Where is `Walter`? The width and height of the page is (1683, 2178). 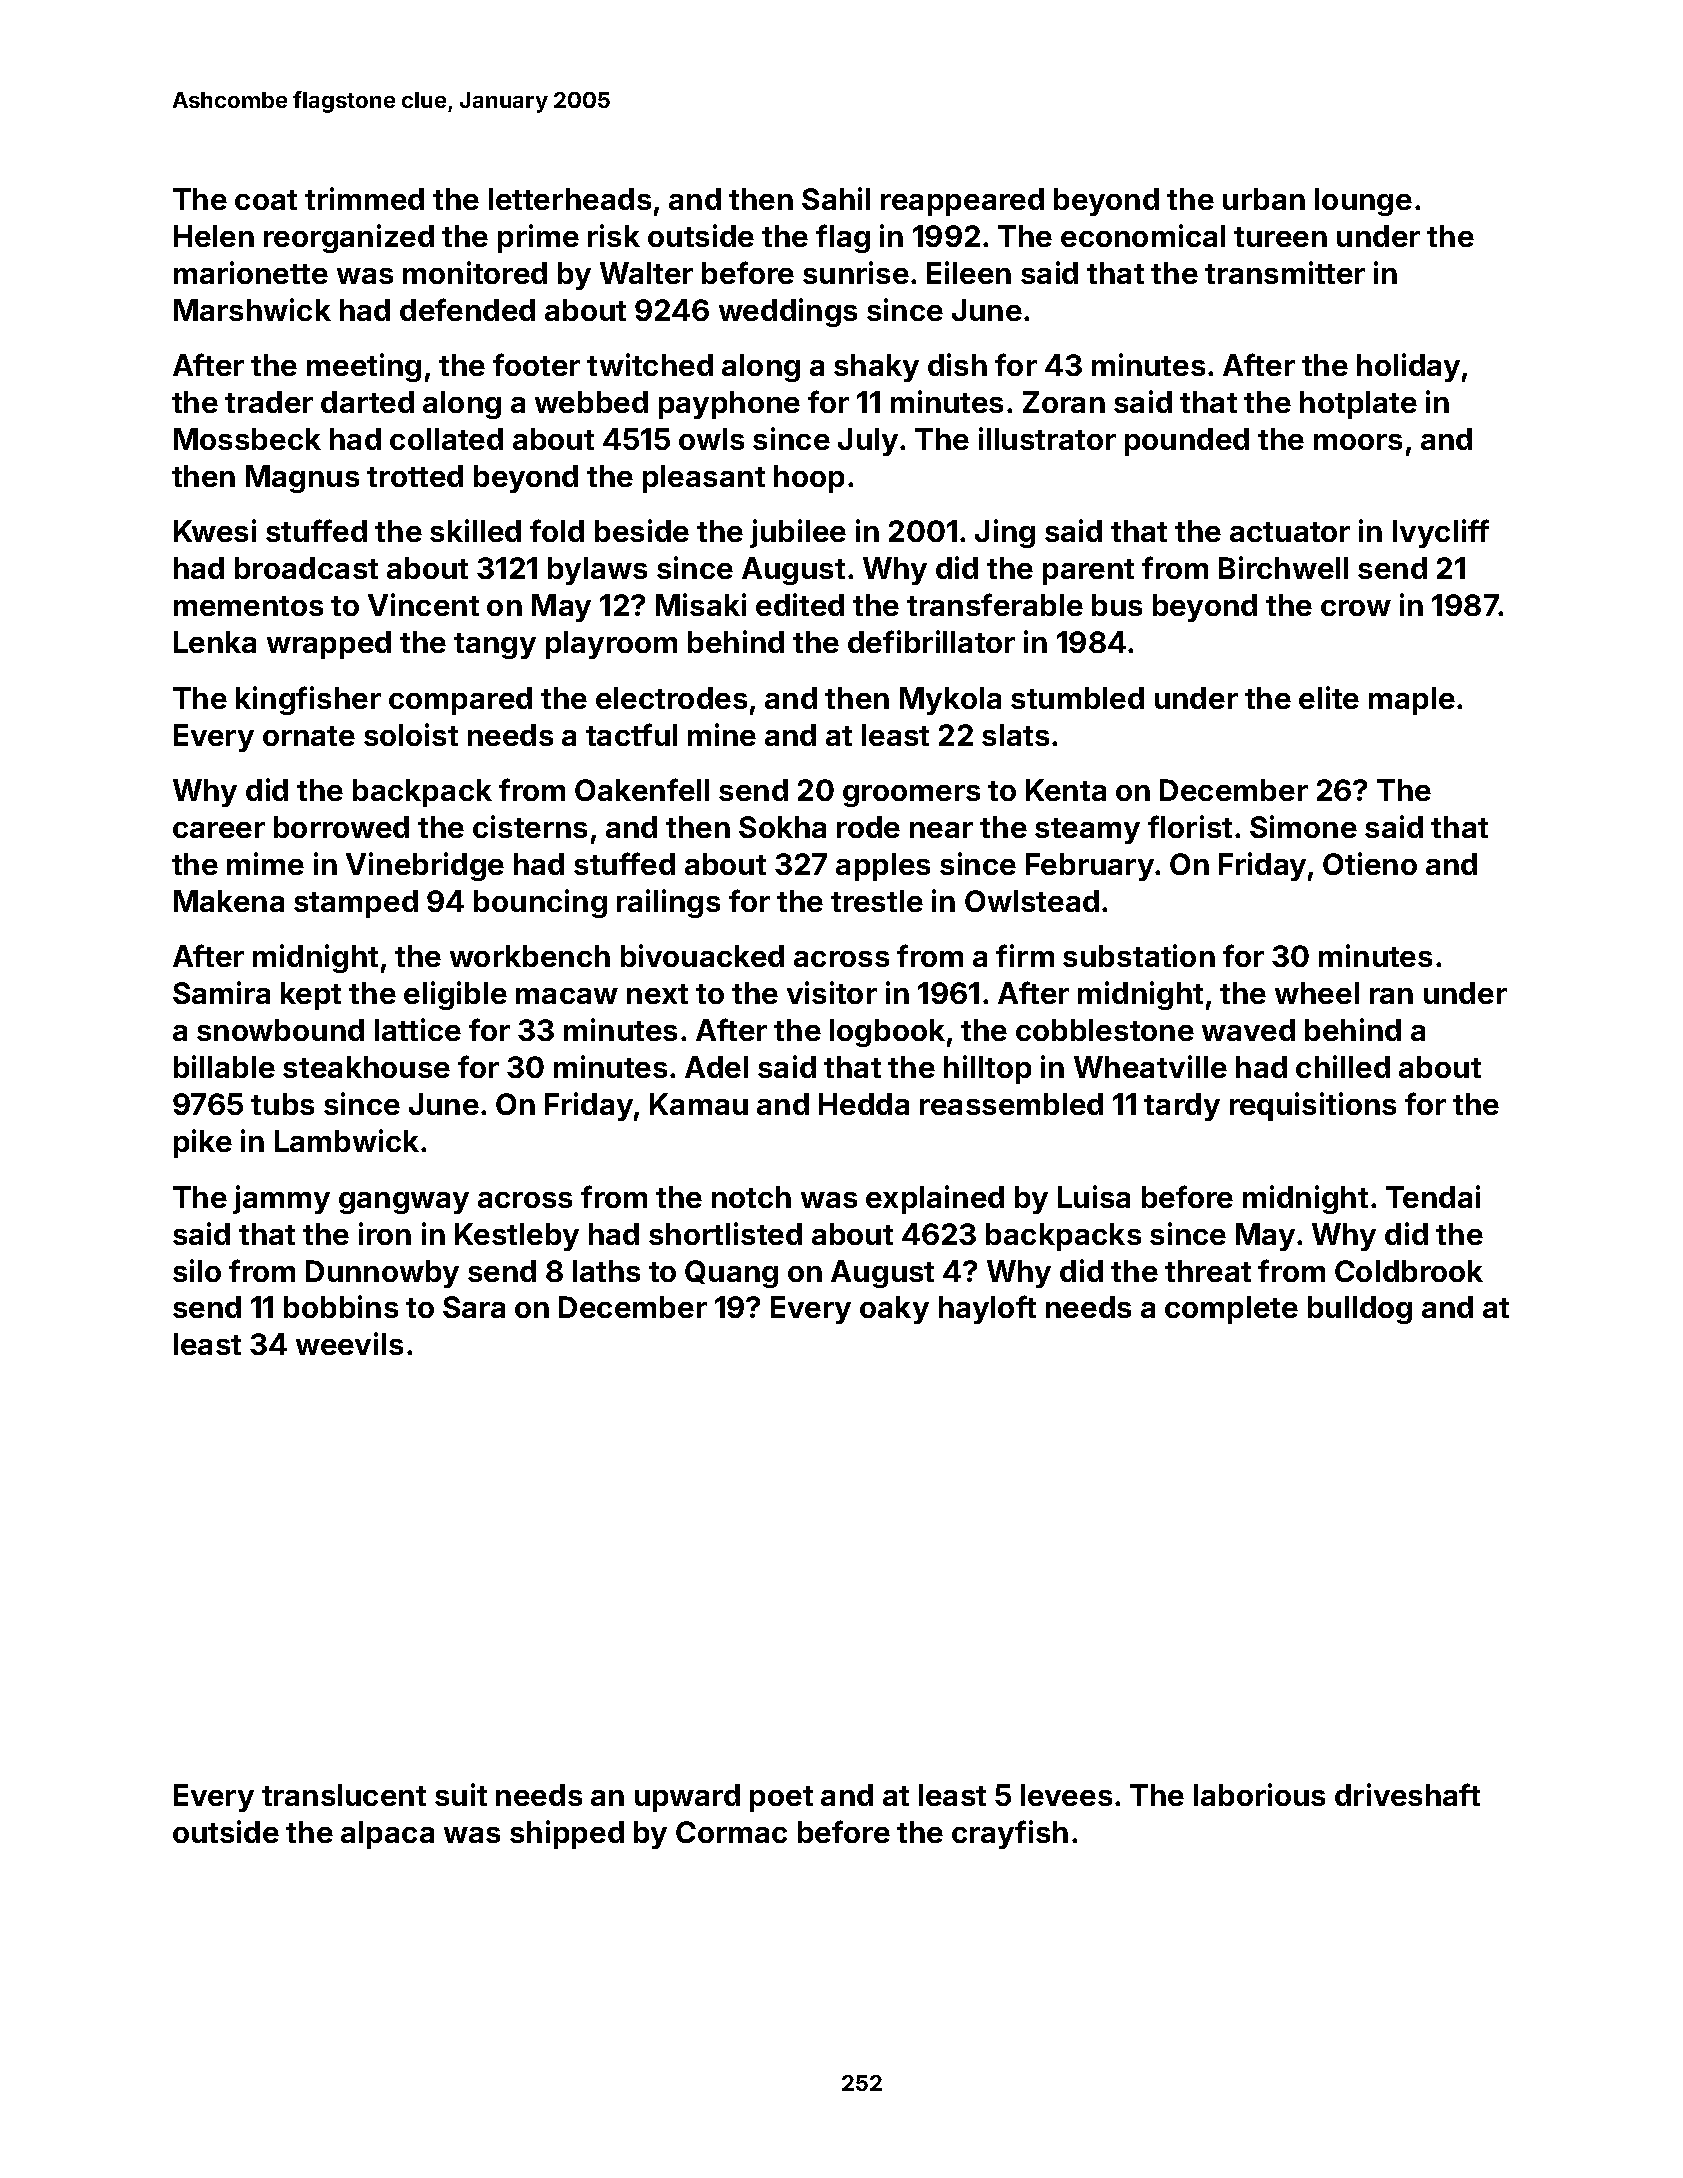
Walter is located at coordinates (646, 273).
